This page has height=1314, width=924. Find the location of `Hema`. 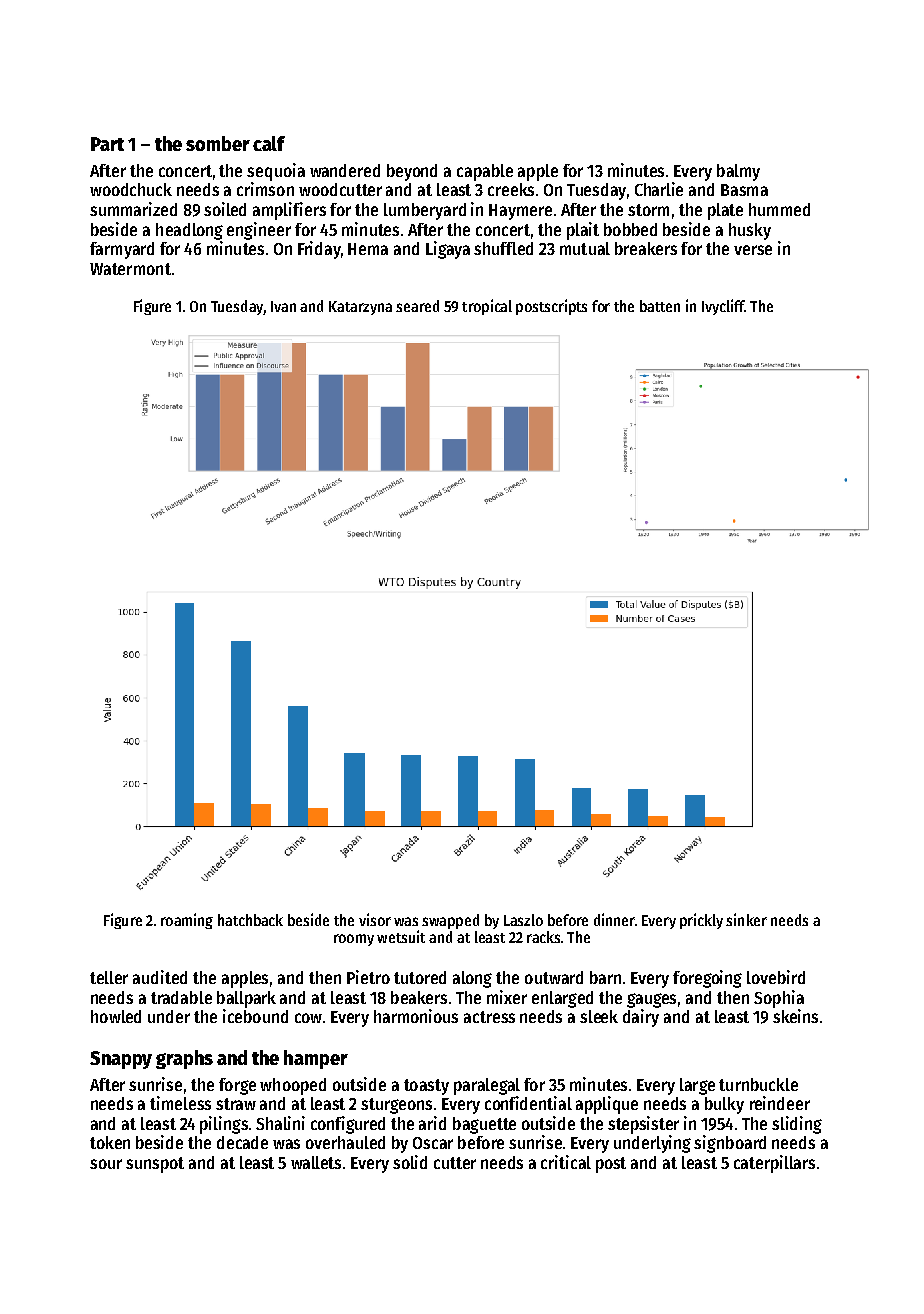

Hema is located at coordinates (368, 249).
